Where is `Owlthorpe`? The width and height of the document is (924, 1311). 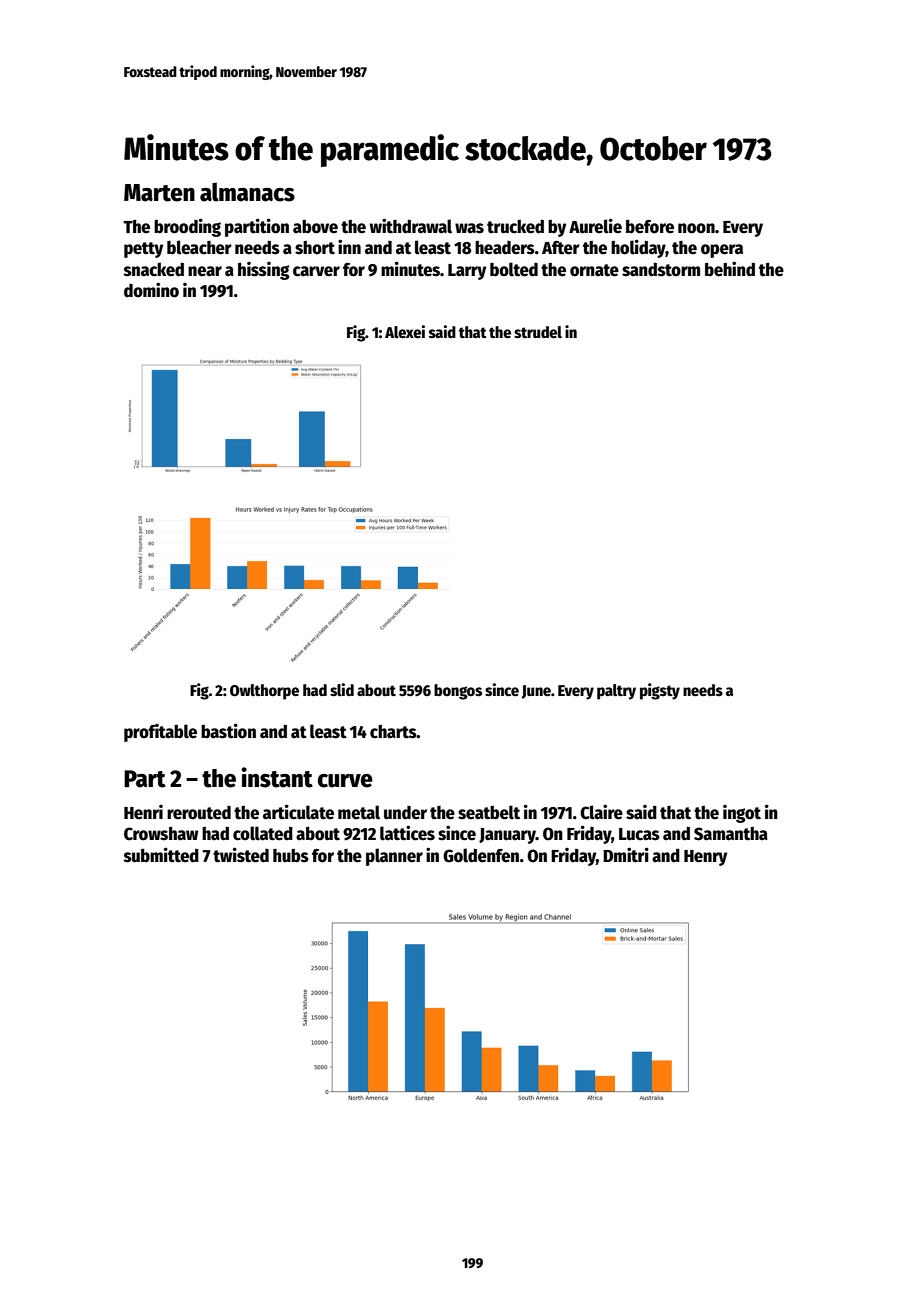 Owlthorpe is located at coordinates (264, 692).
